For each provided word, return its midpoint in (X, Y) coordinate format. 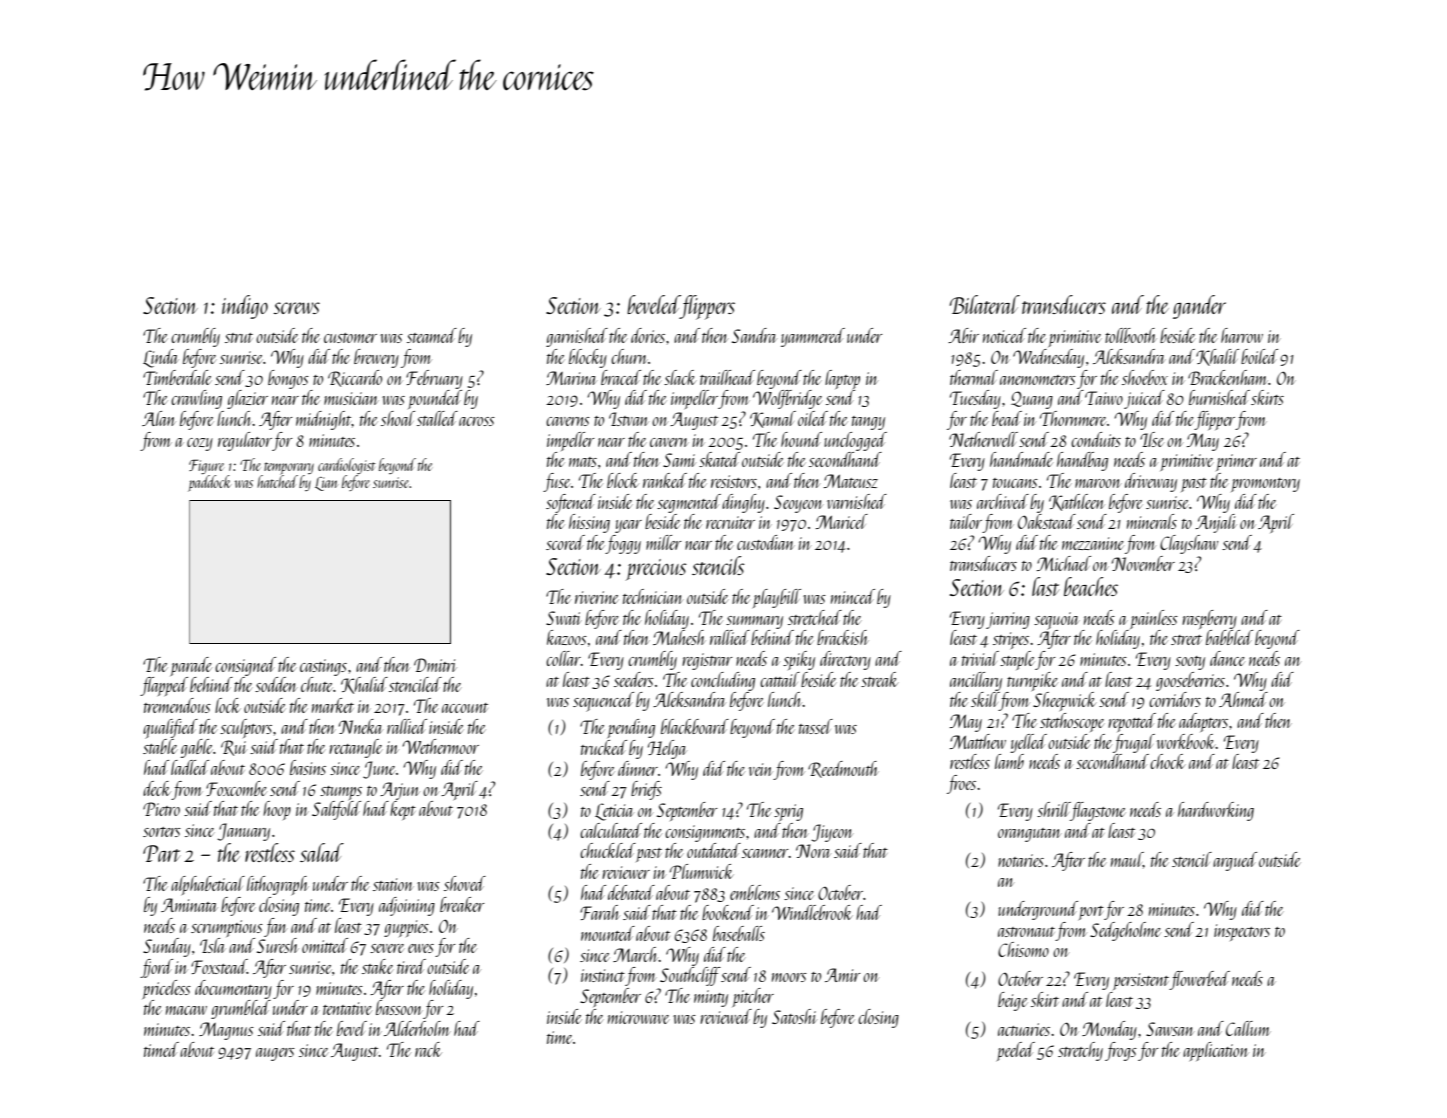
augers (275, 1054)
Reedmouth (843, 769)
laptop (842, 379)
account (465, 708)
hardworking (1216, 811)
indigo (245, 307)
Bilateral (984, 304)
